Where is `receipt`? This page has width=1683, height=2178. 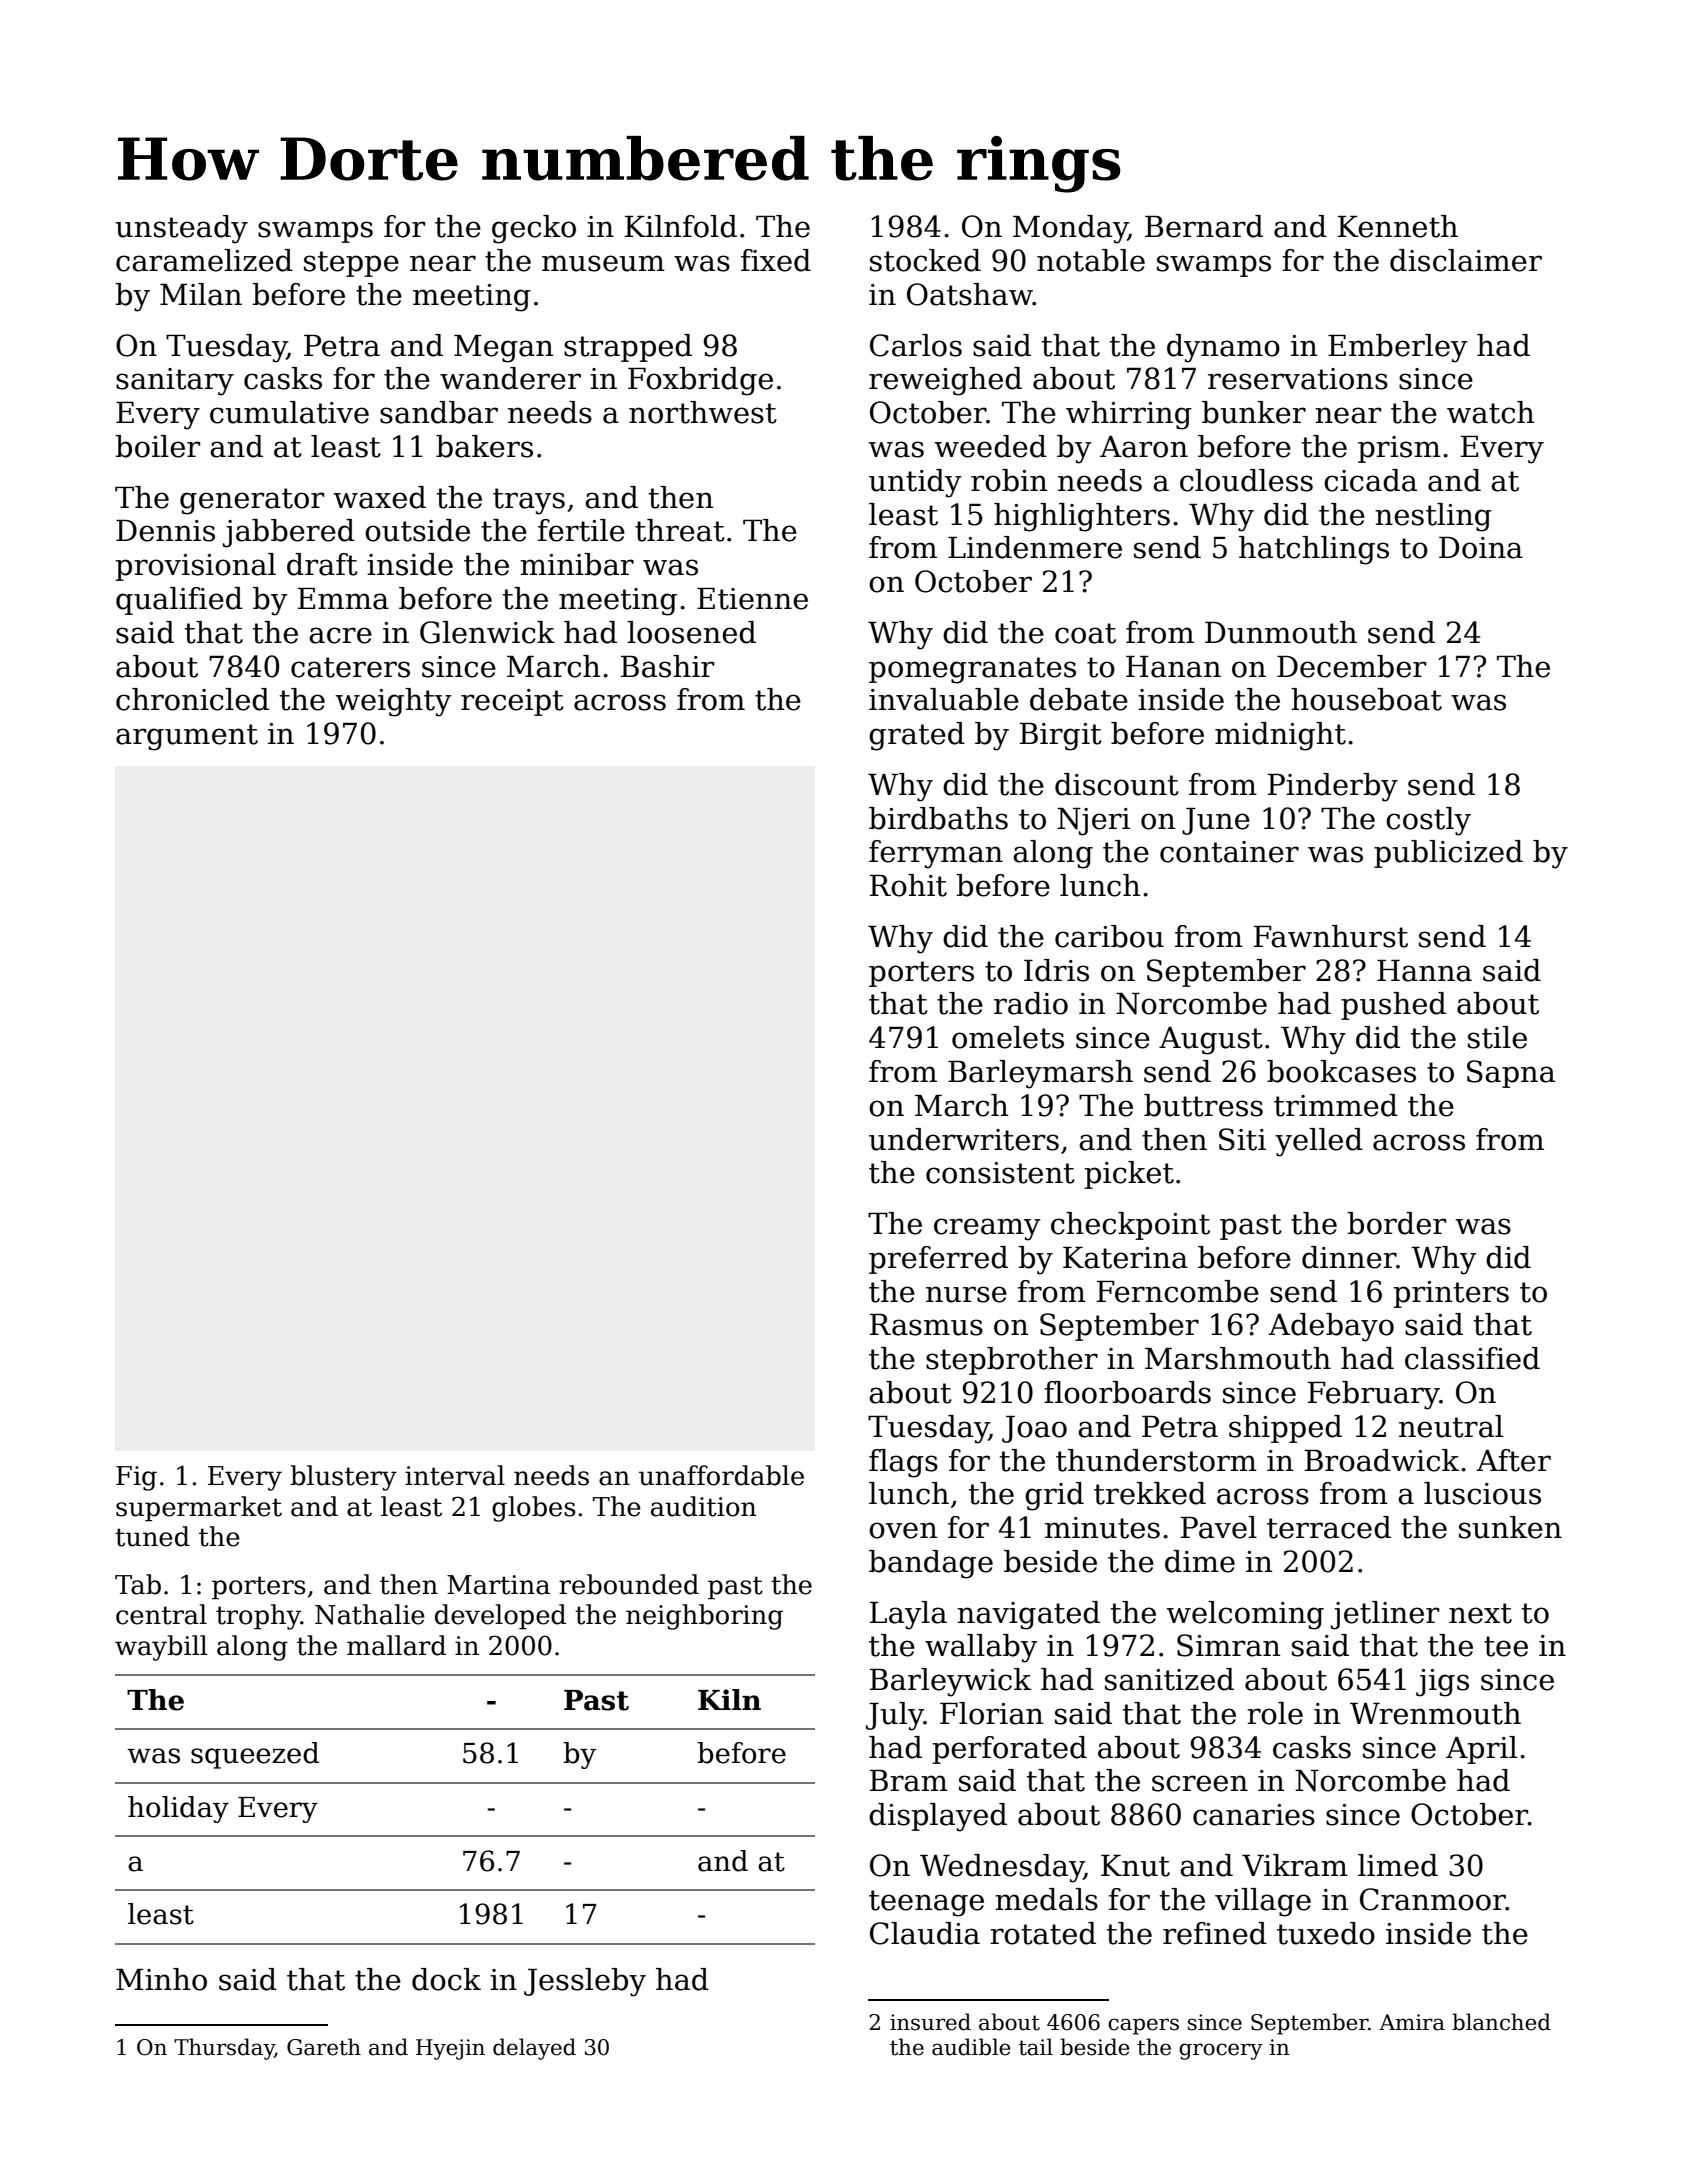
receipt is located at coordinates (512, 702).
